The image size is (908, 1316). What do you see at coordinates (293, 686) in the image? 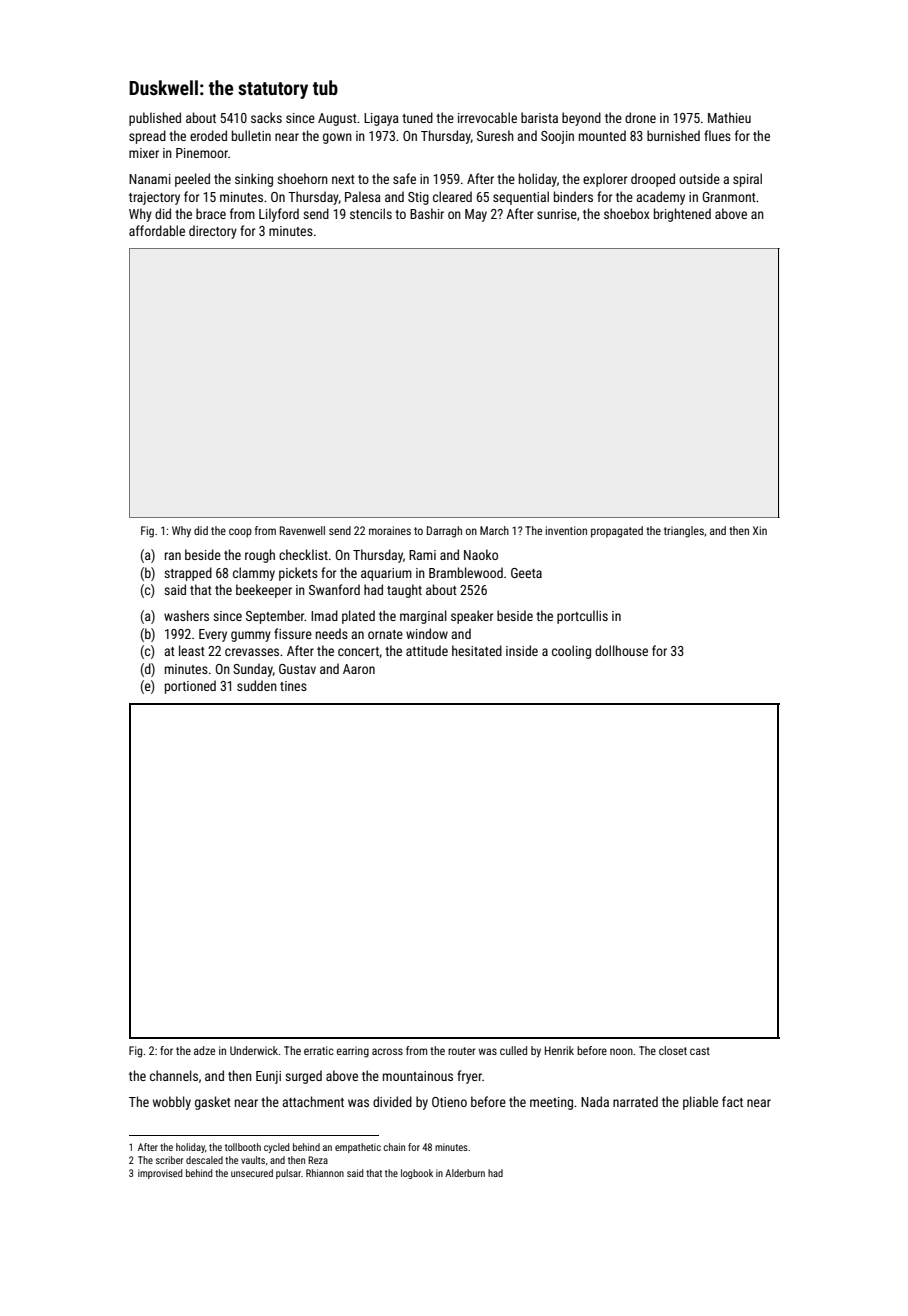
I see `tines` at bounding box center [293, 686].
